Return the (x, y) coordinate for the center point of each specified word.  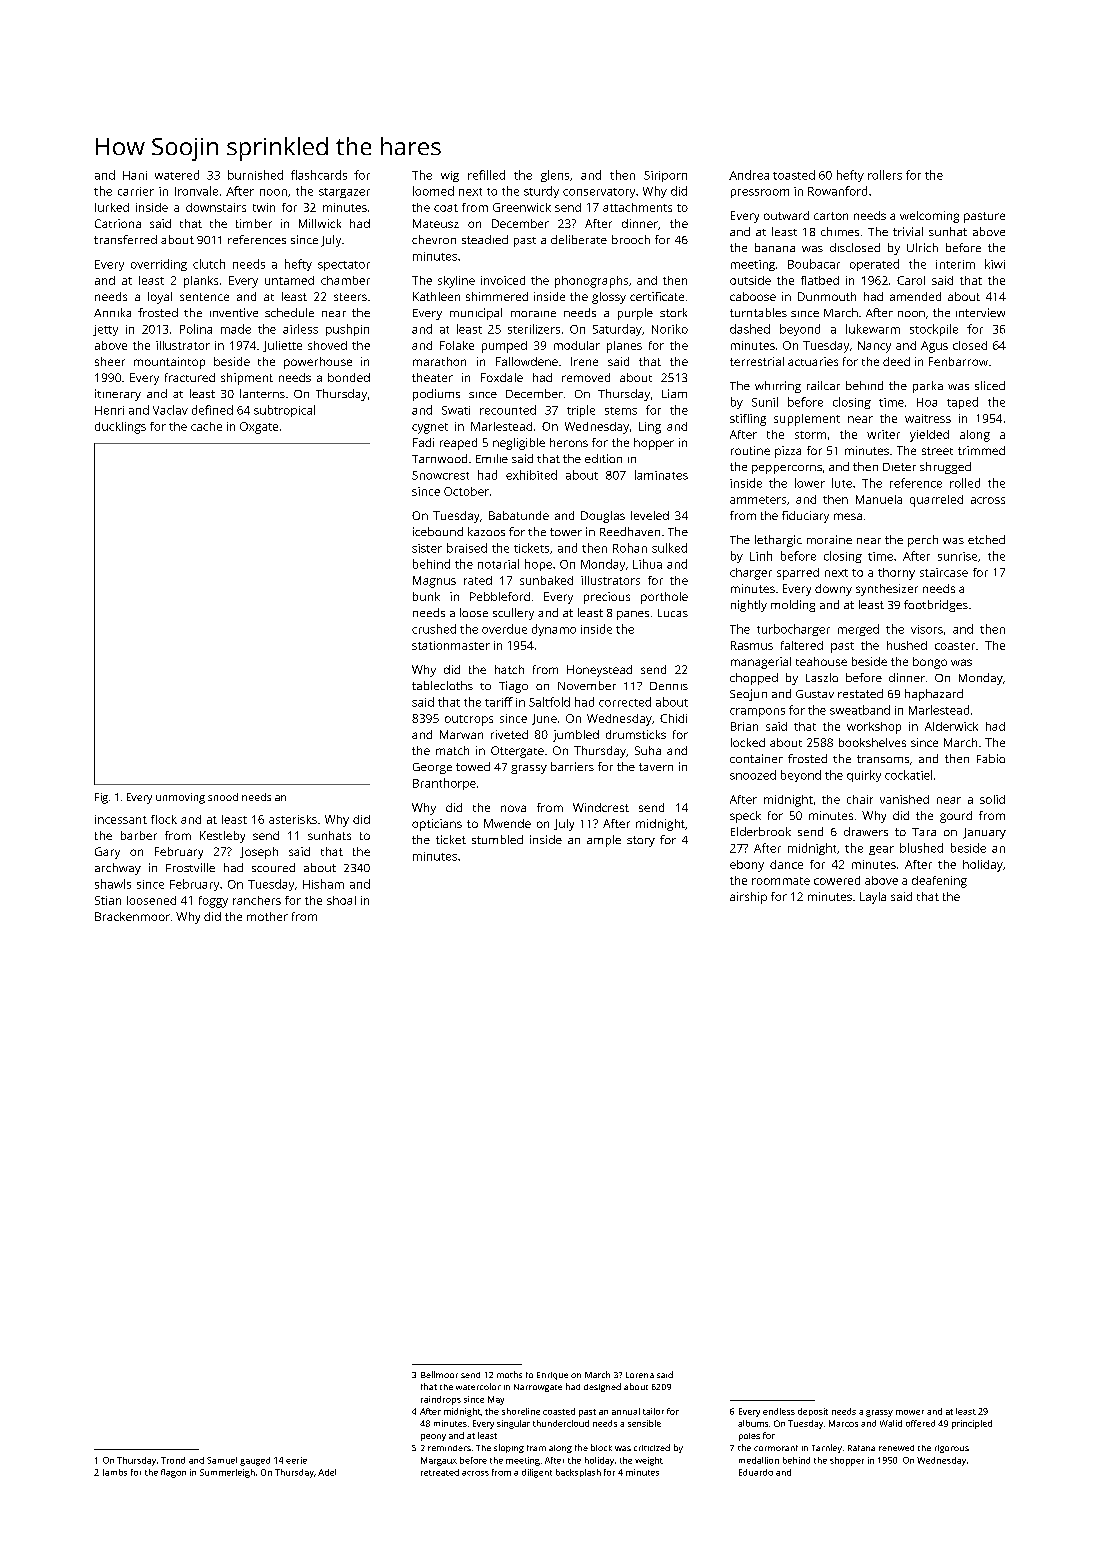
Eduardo (756, 1472)
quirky (864, 776)
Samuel (222, 1460)
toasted (794, 175)
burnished (255, 175)
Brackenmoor (132, 916)
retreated (440, 1472)
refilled (486, 175)
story (641, 841)
